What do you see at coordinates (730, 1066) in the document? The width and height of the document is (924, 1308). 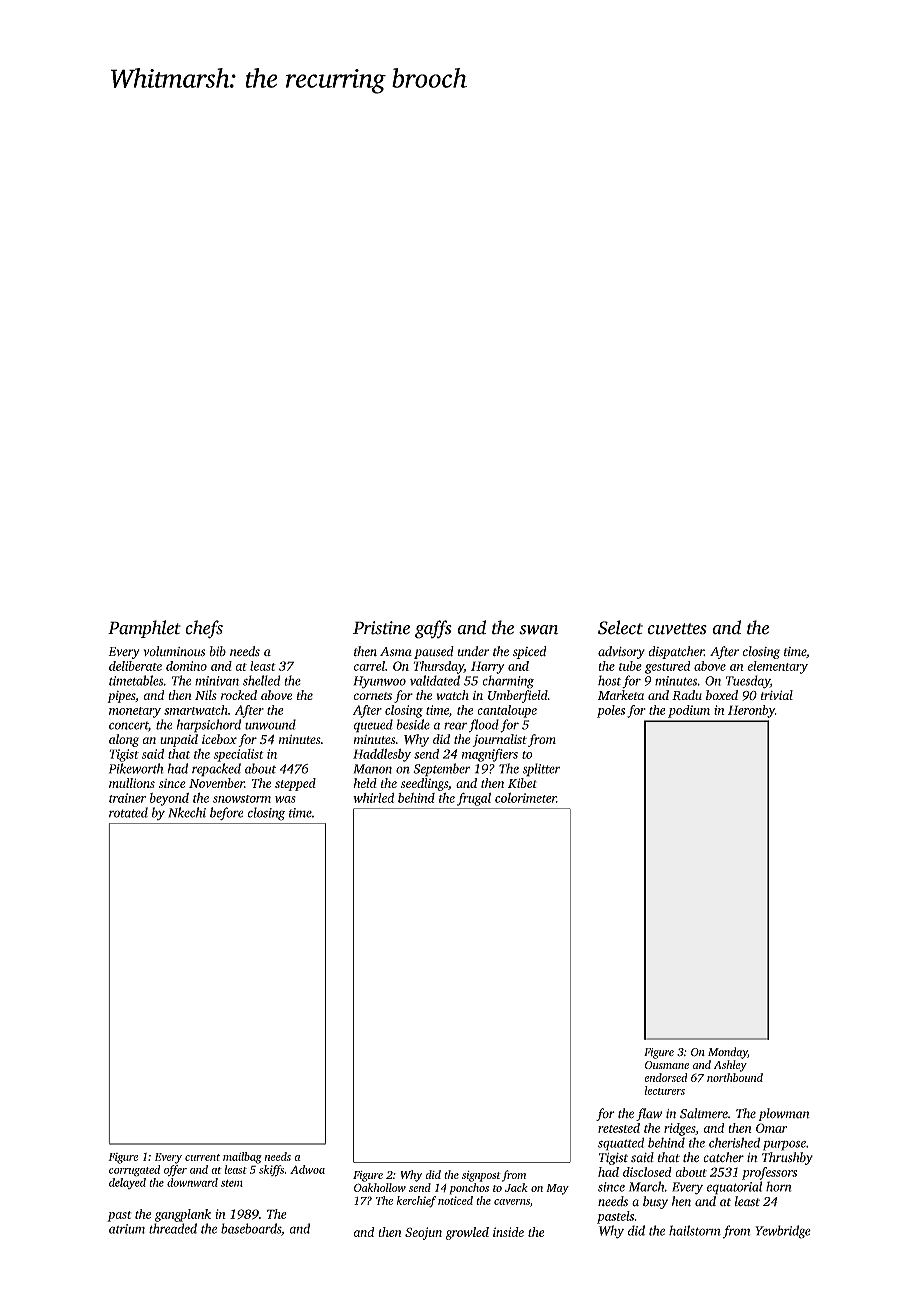 I see `Ashley` at bounding box center [730, 1066].
